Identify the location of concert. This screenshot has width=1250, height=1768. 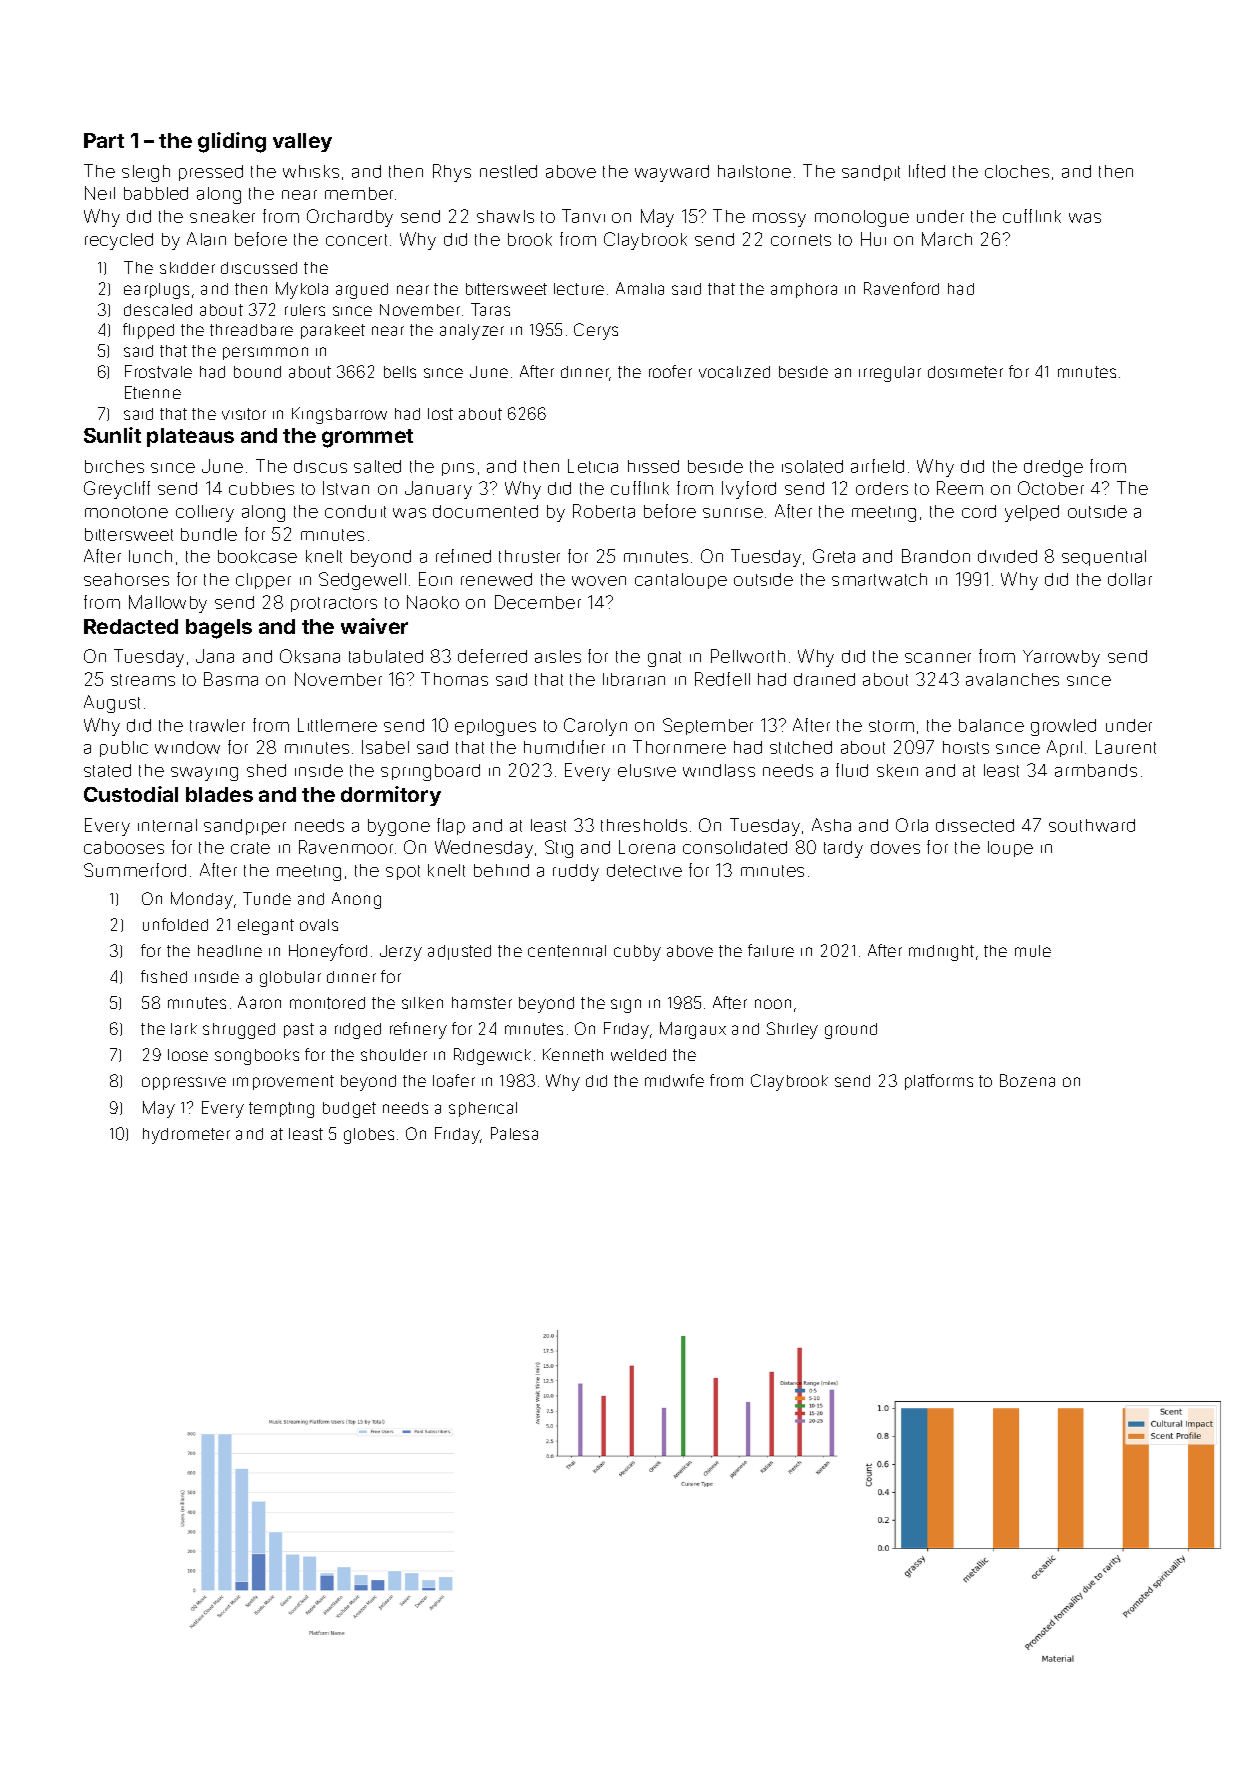
(356, 240).
